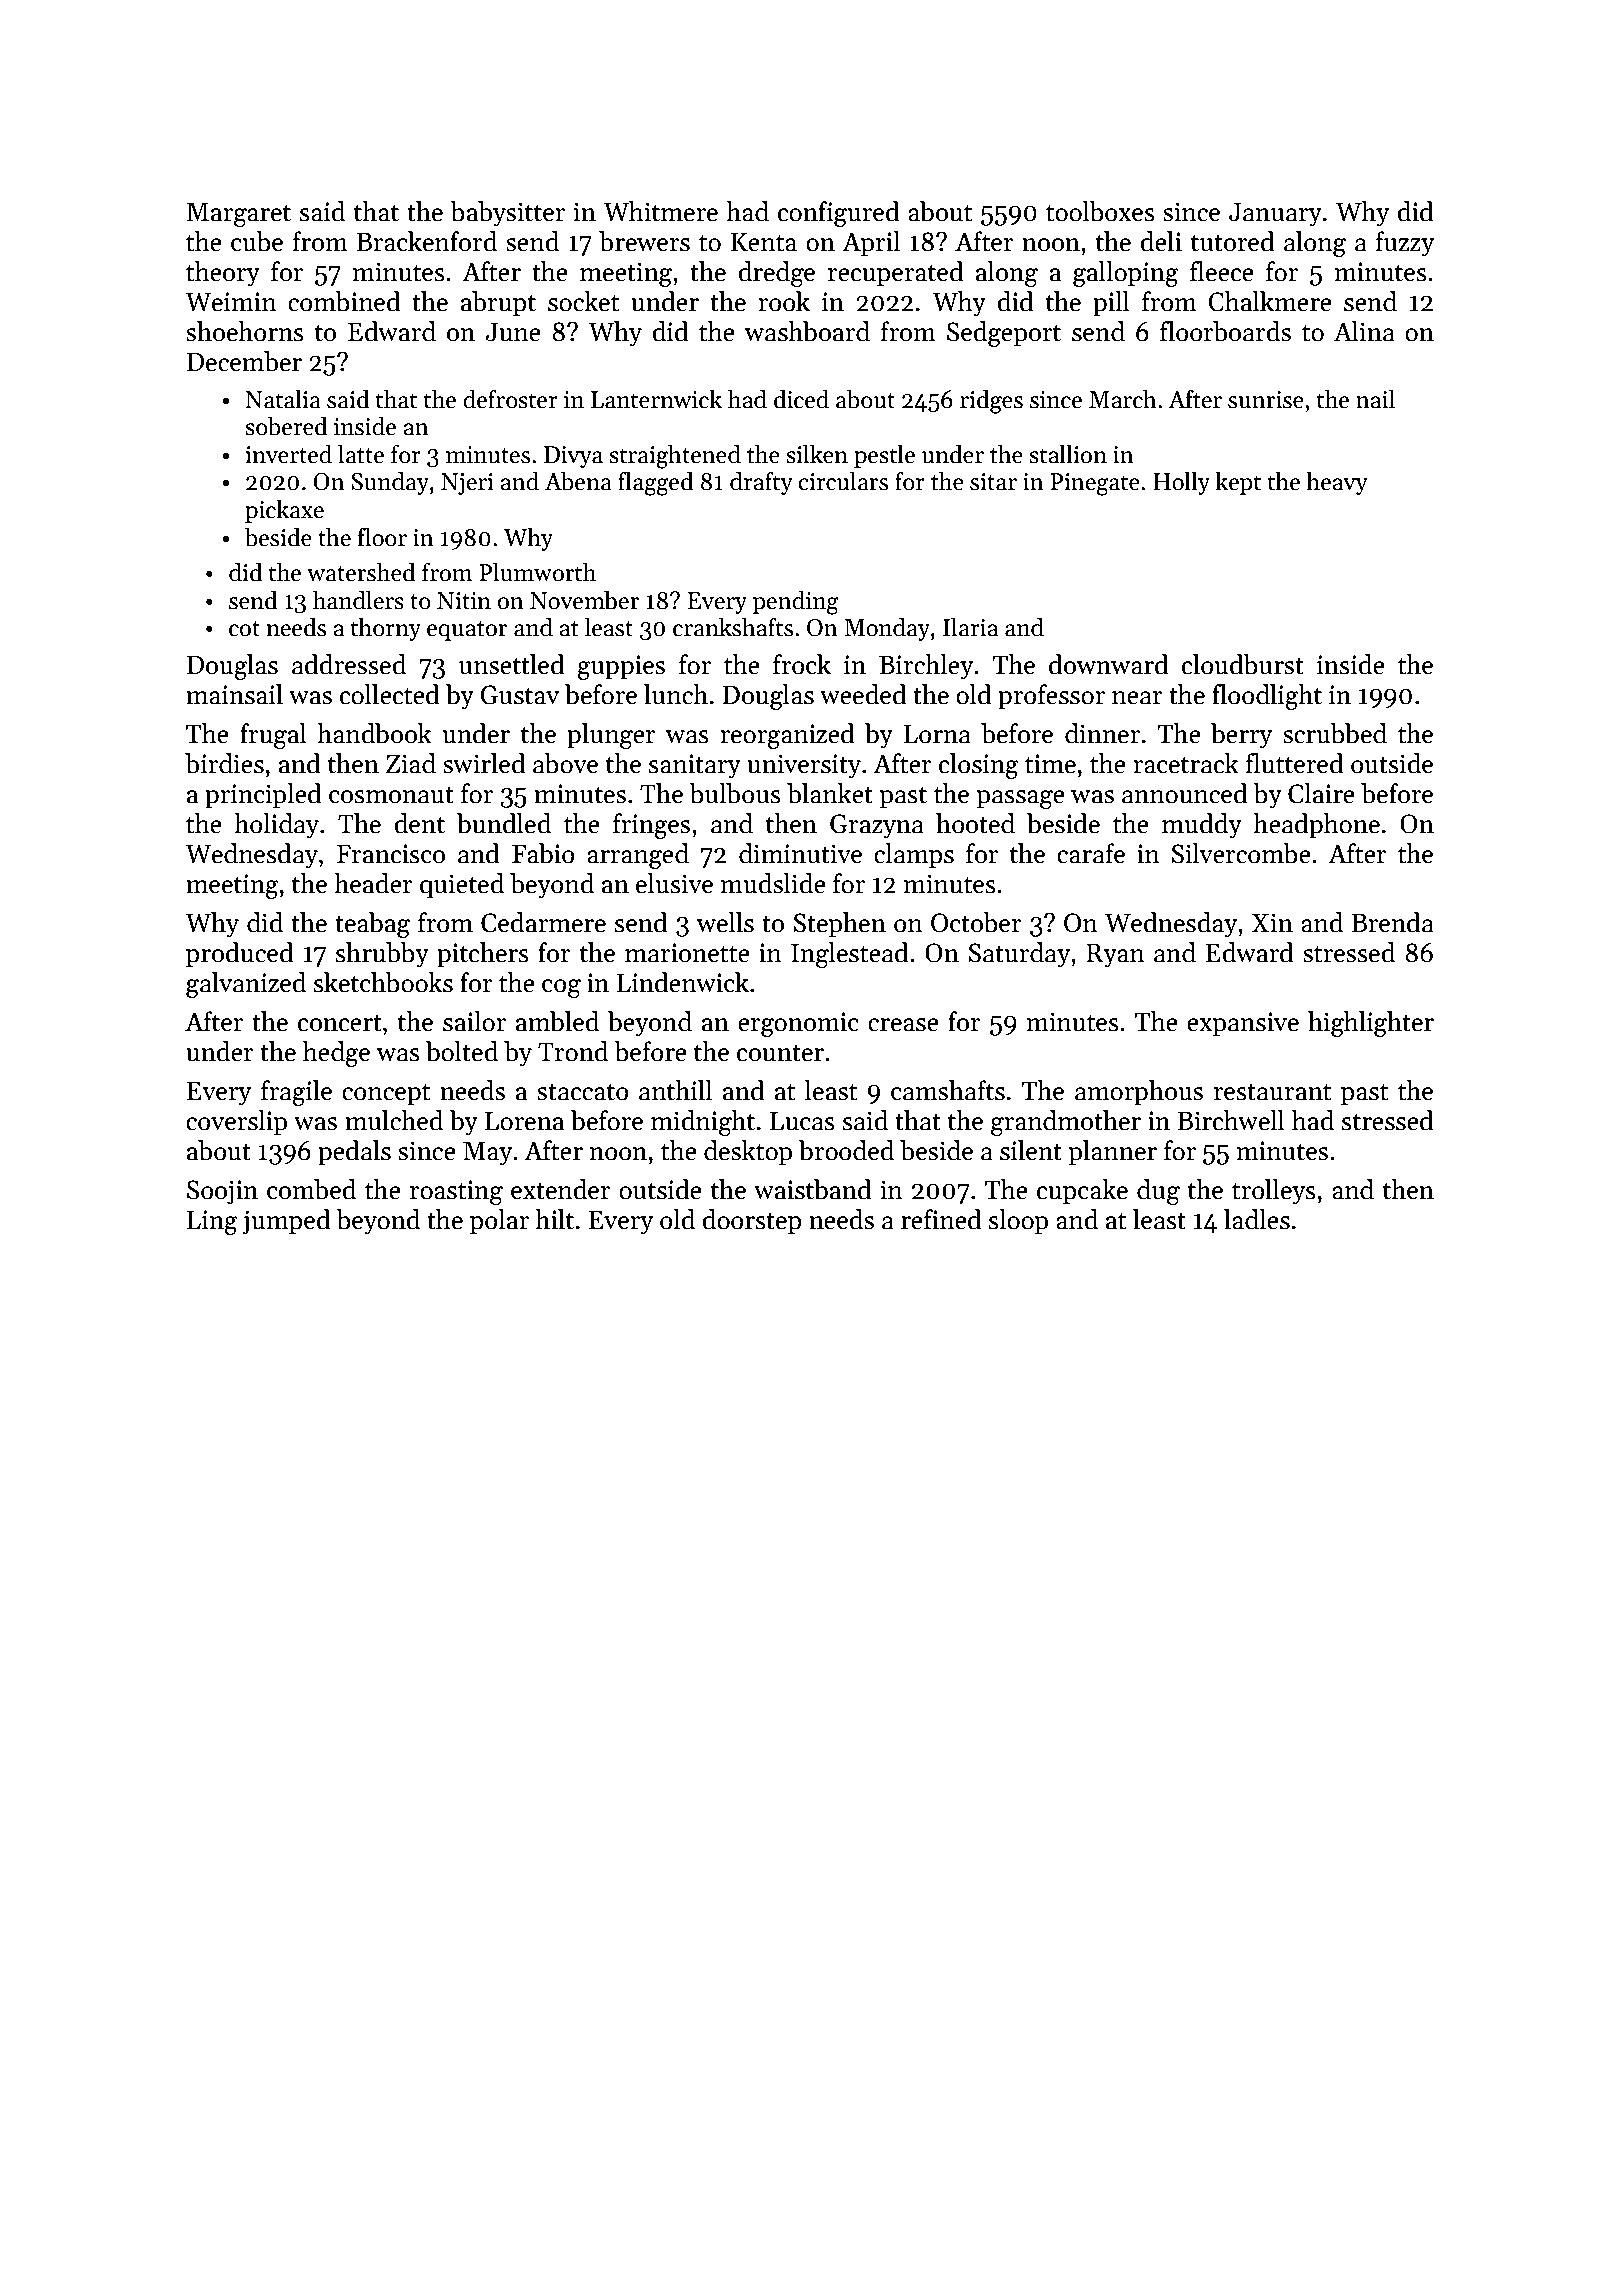 The height and width of the screenshot is (2292, 1620). I want to click on headphone, so click(1316, 826).
